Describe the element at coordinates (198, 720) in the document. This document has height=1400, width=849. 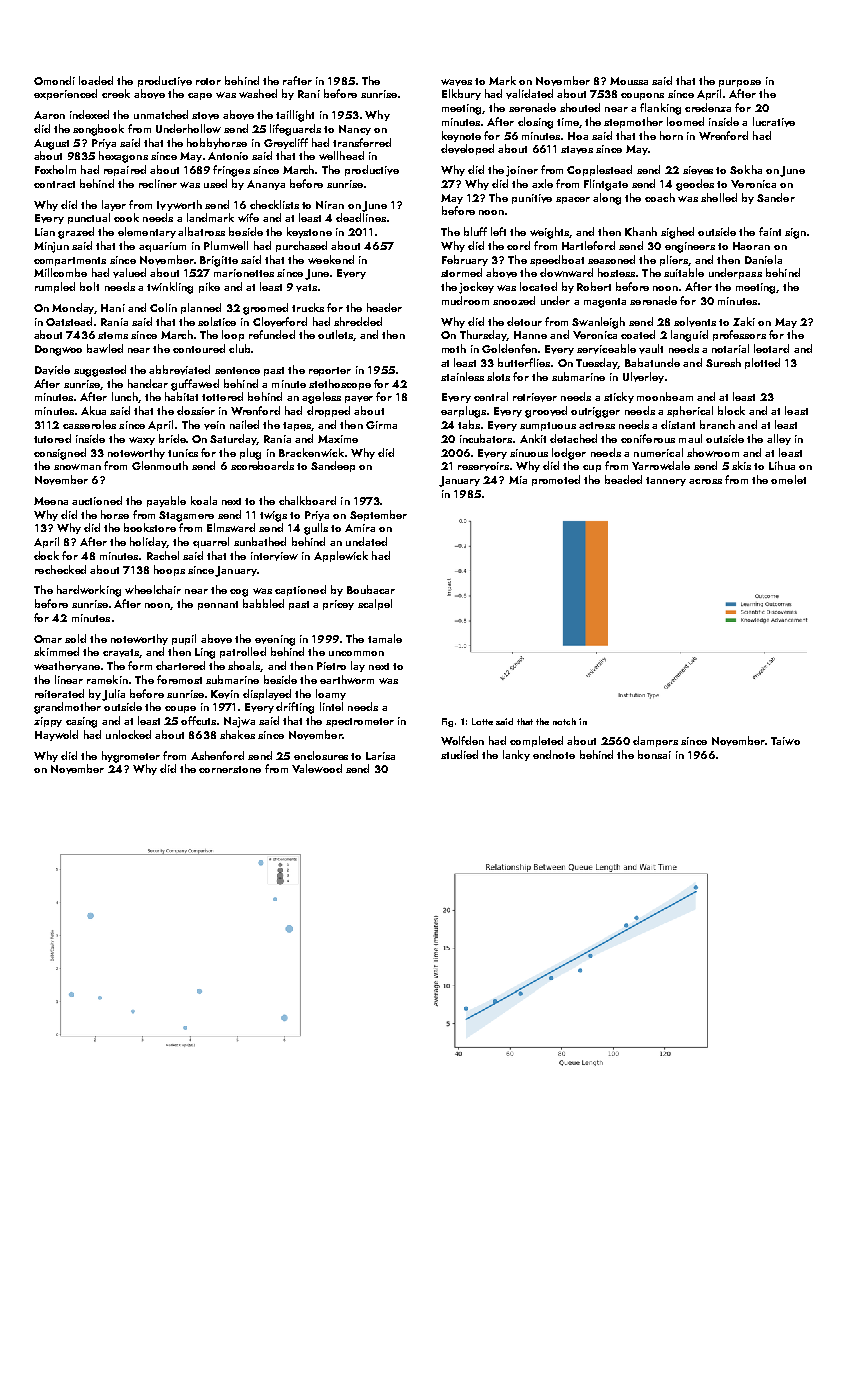
I see `offcuts` at that location.
